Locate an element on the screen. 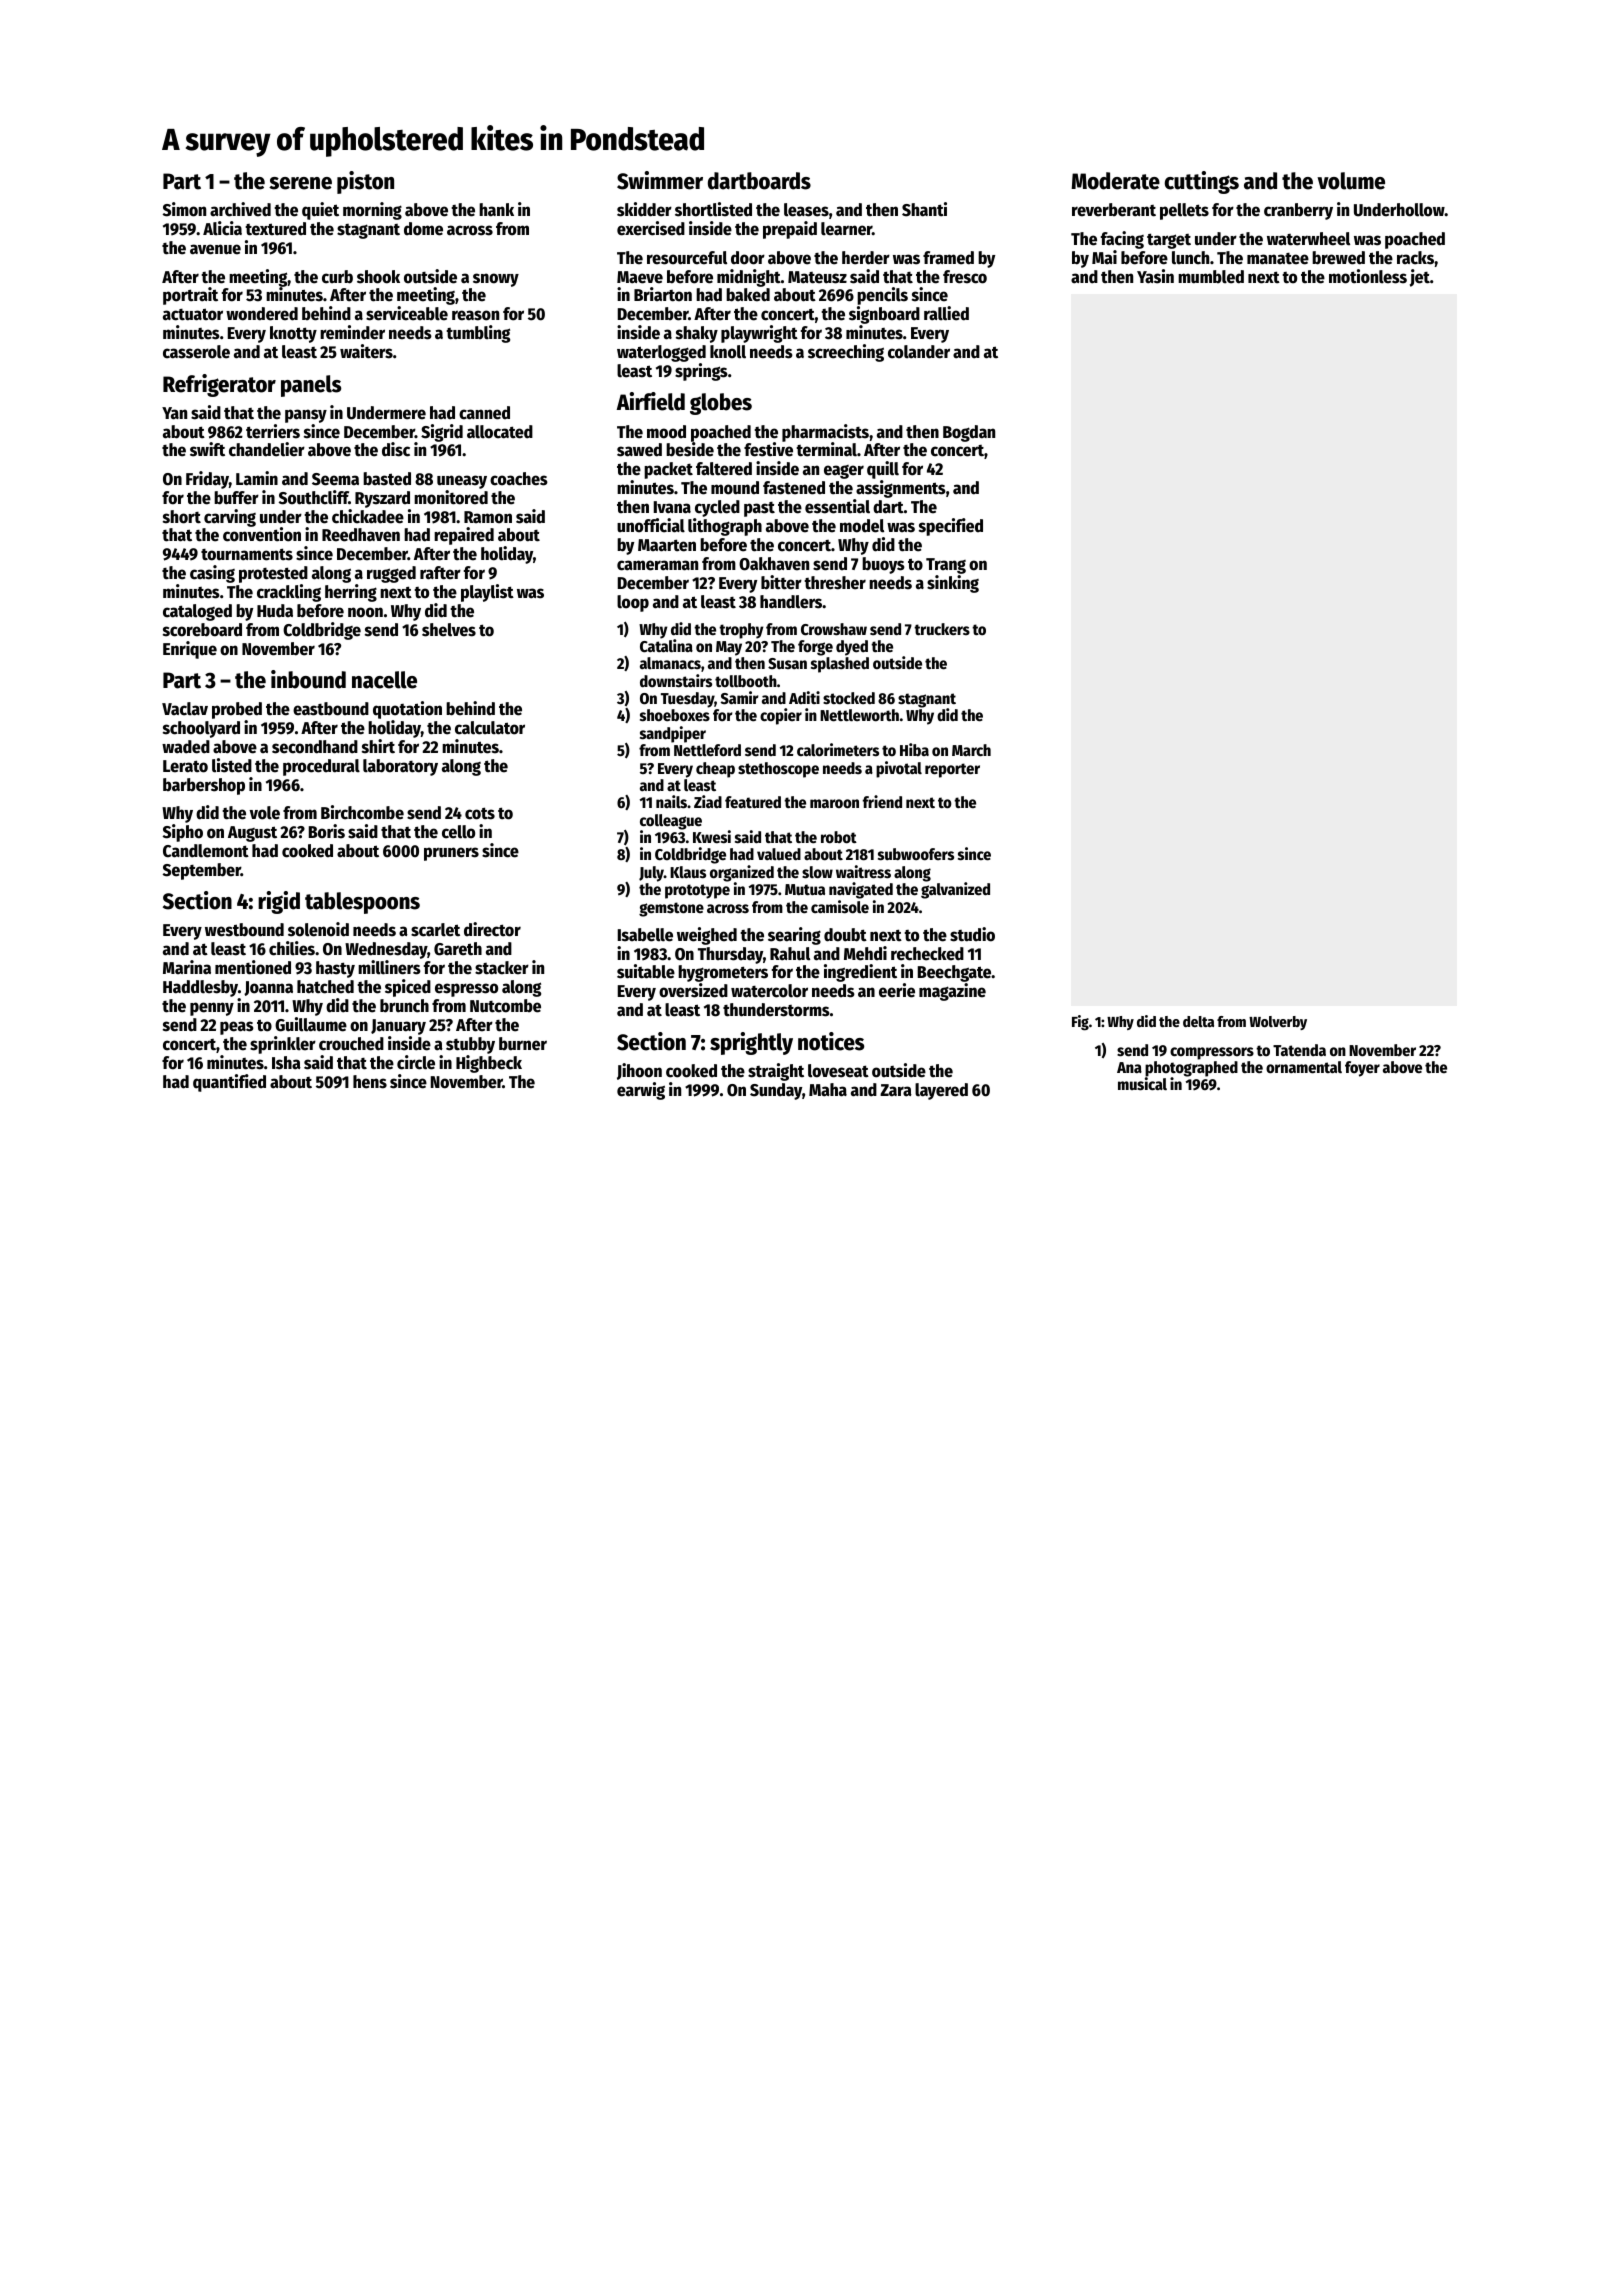 The image size is (1620, 2292). Simon is located at coordinates (184, 209).
